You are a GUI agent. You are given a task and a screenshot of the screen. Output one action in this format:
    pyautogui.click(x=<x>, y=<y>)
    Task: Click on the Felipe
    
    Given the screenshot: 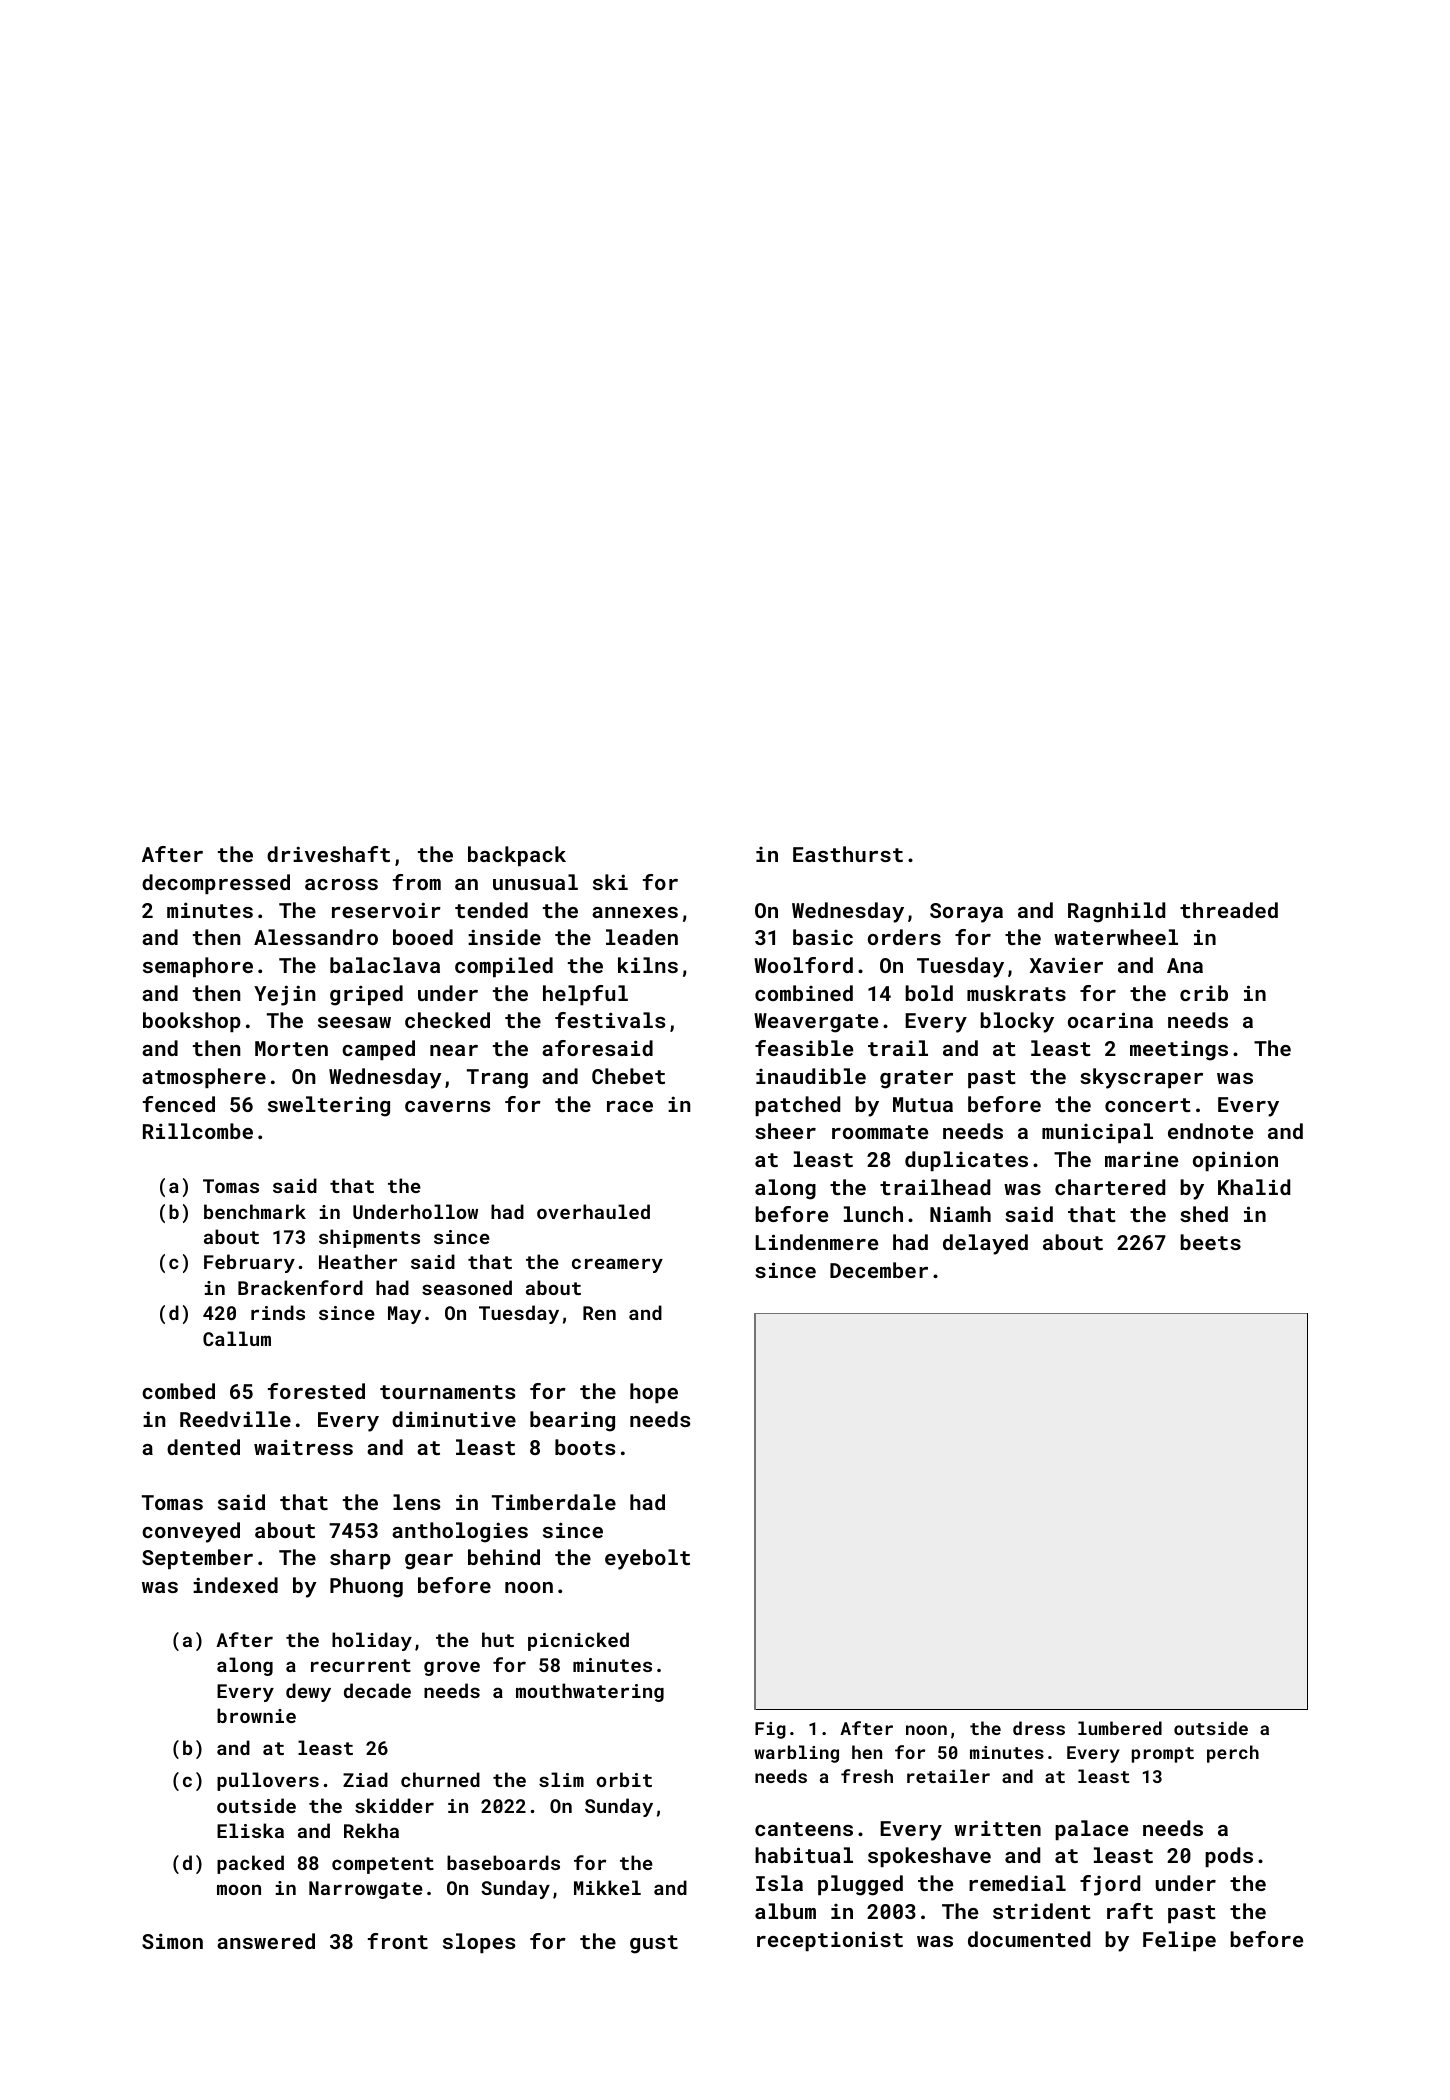 What is the action you would take?
    pyautogui.click(x=1179, y=1941)
